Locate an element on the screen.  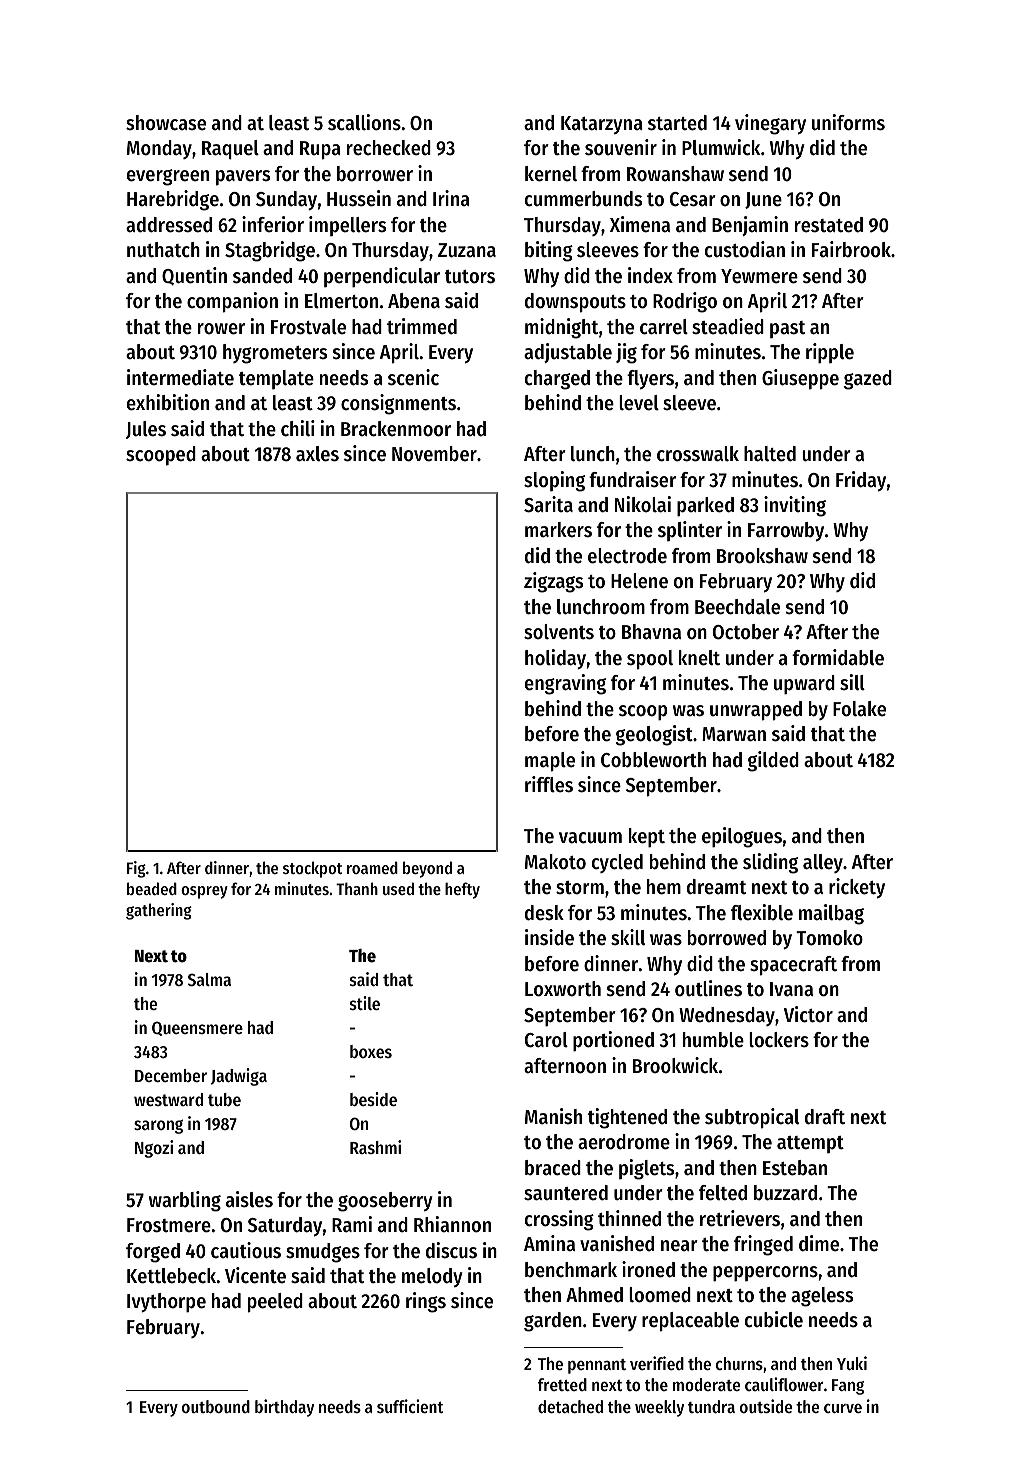
Cesar is located at coordinates (693, 199).
